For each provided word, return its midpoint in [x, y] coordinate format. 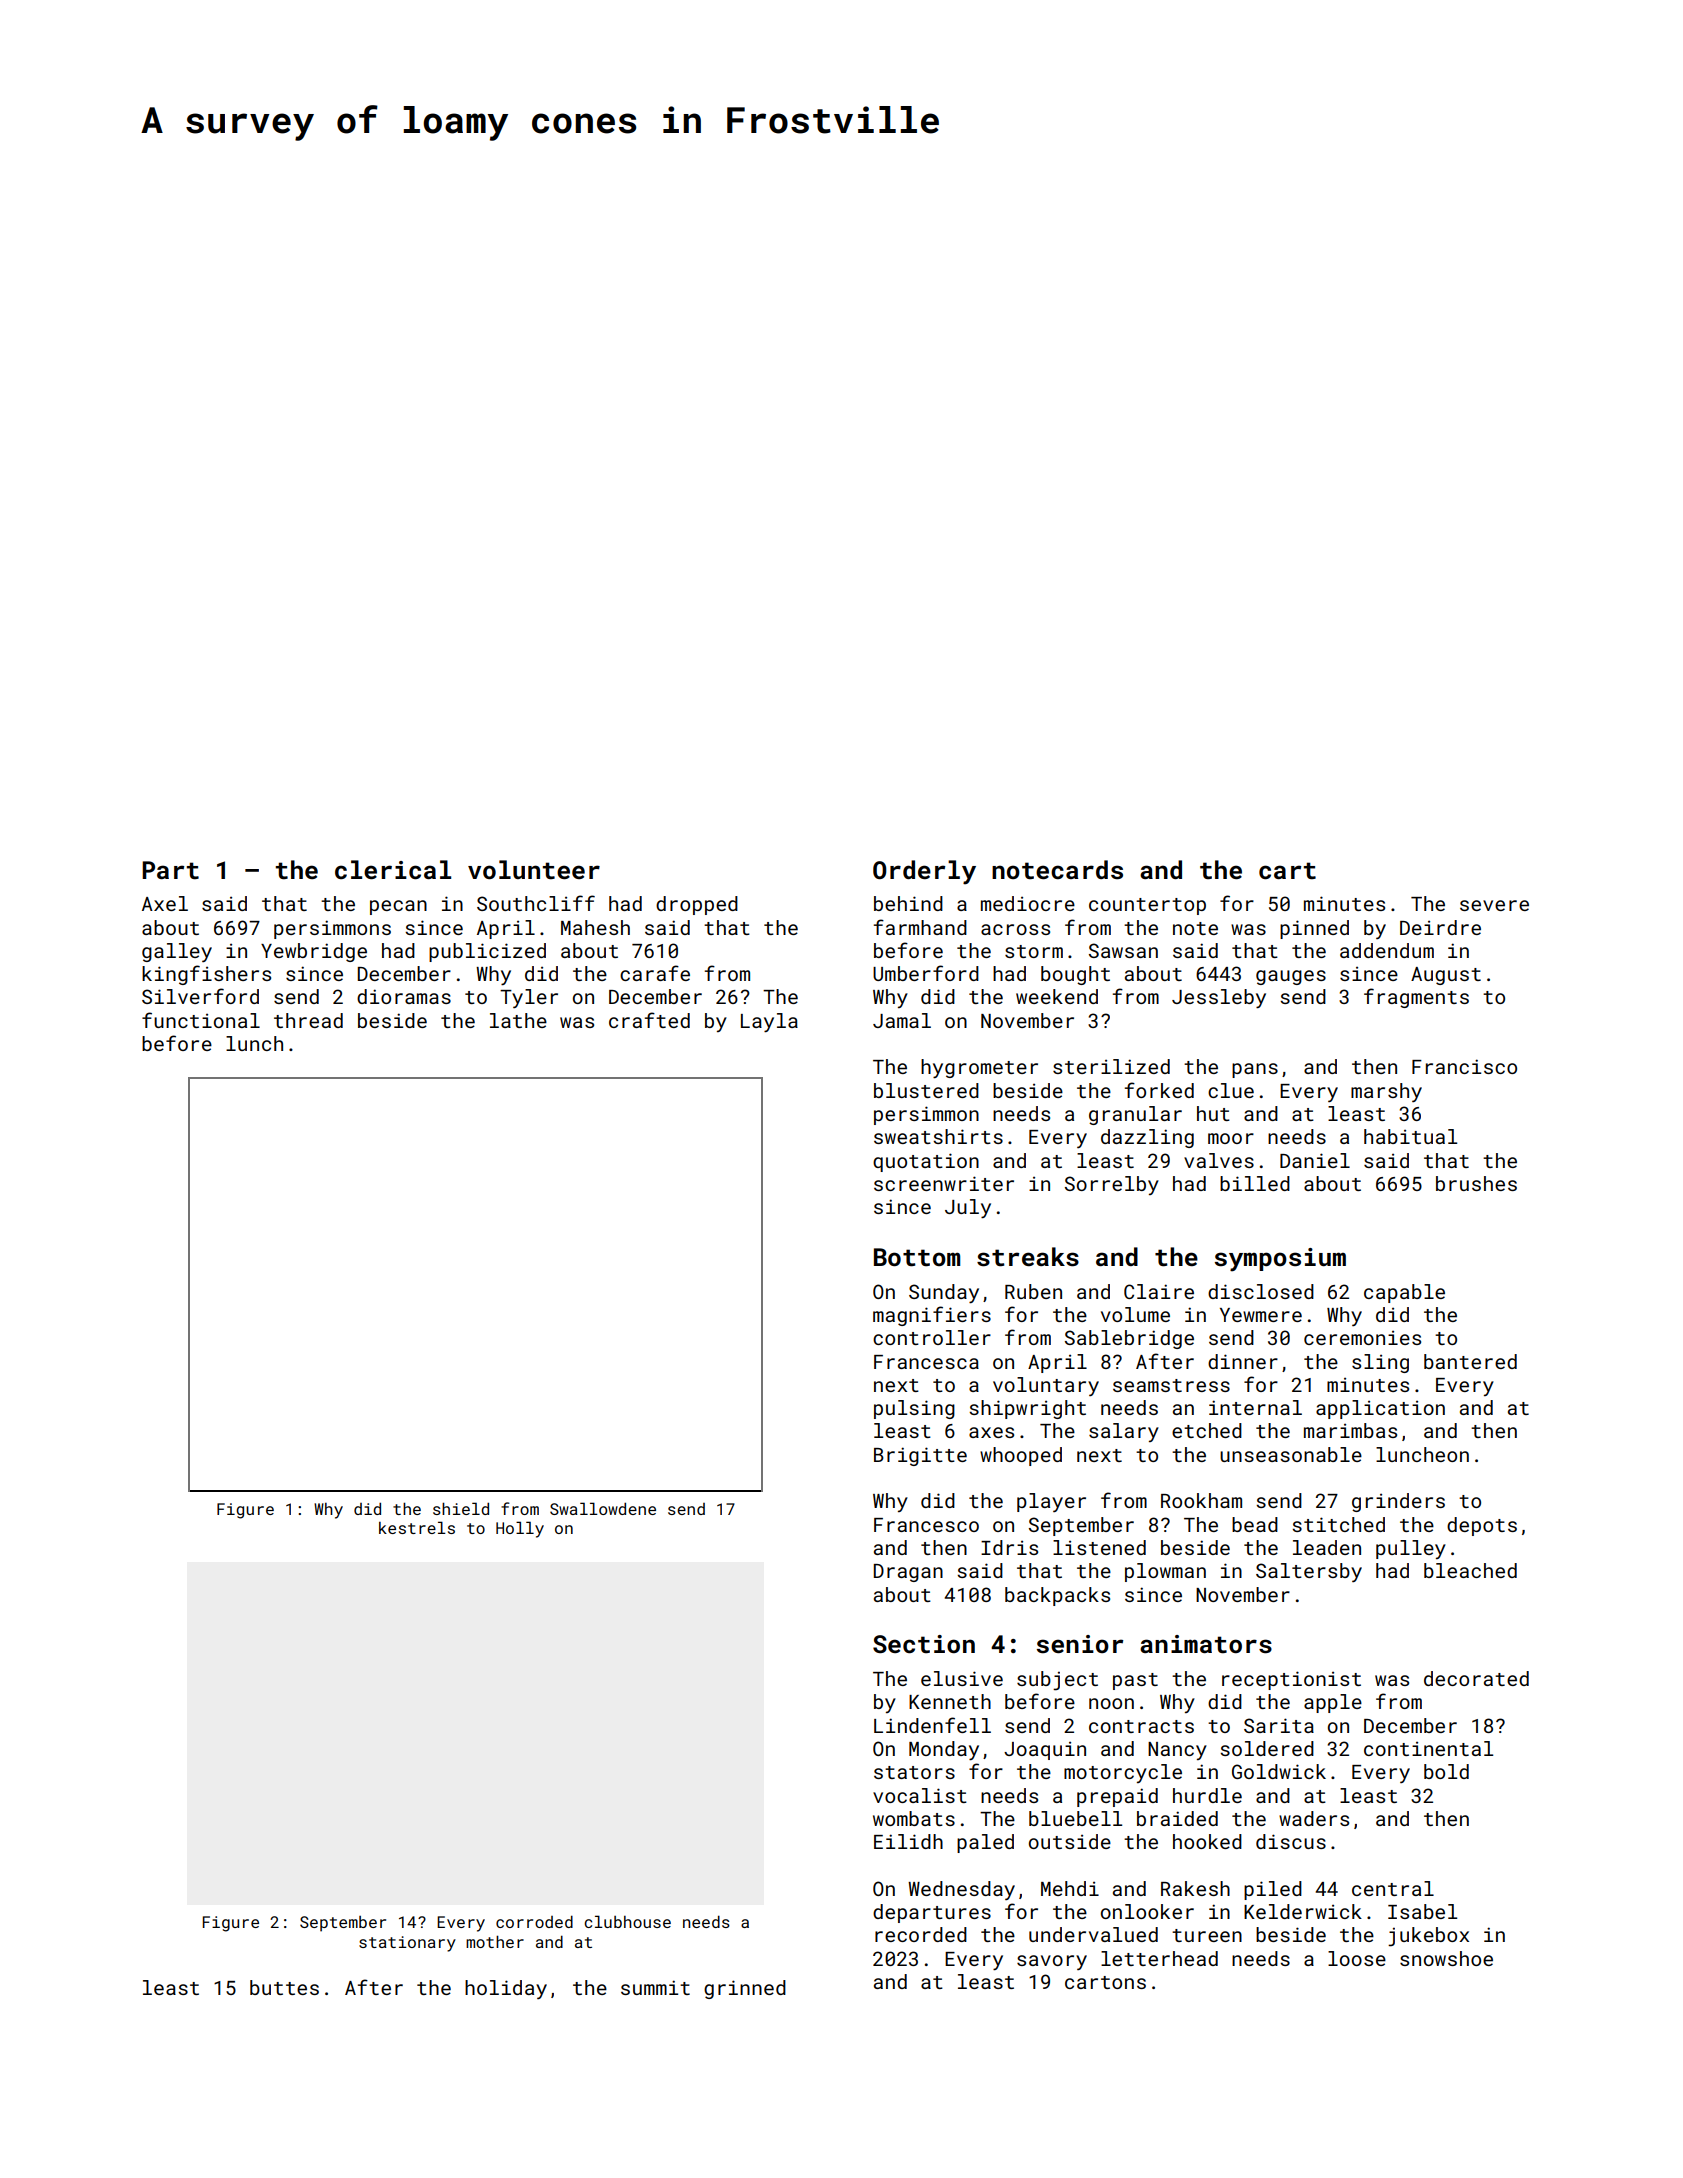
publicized [487, 952]
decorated [1476, 1678]
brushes [1476, 1183]
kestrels [417, 1527]
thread [308, 1020]
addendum [1387, 950]
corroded [534, 1921]
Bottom [917, 1257]
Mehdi [1070, 1888]
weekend [1057, 996]
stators [914, 1772]
